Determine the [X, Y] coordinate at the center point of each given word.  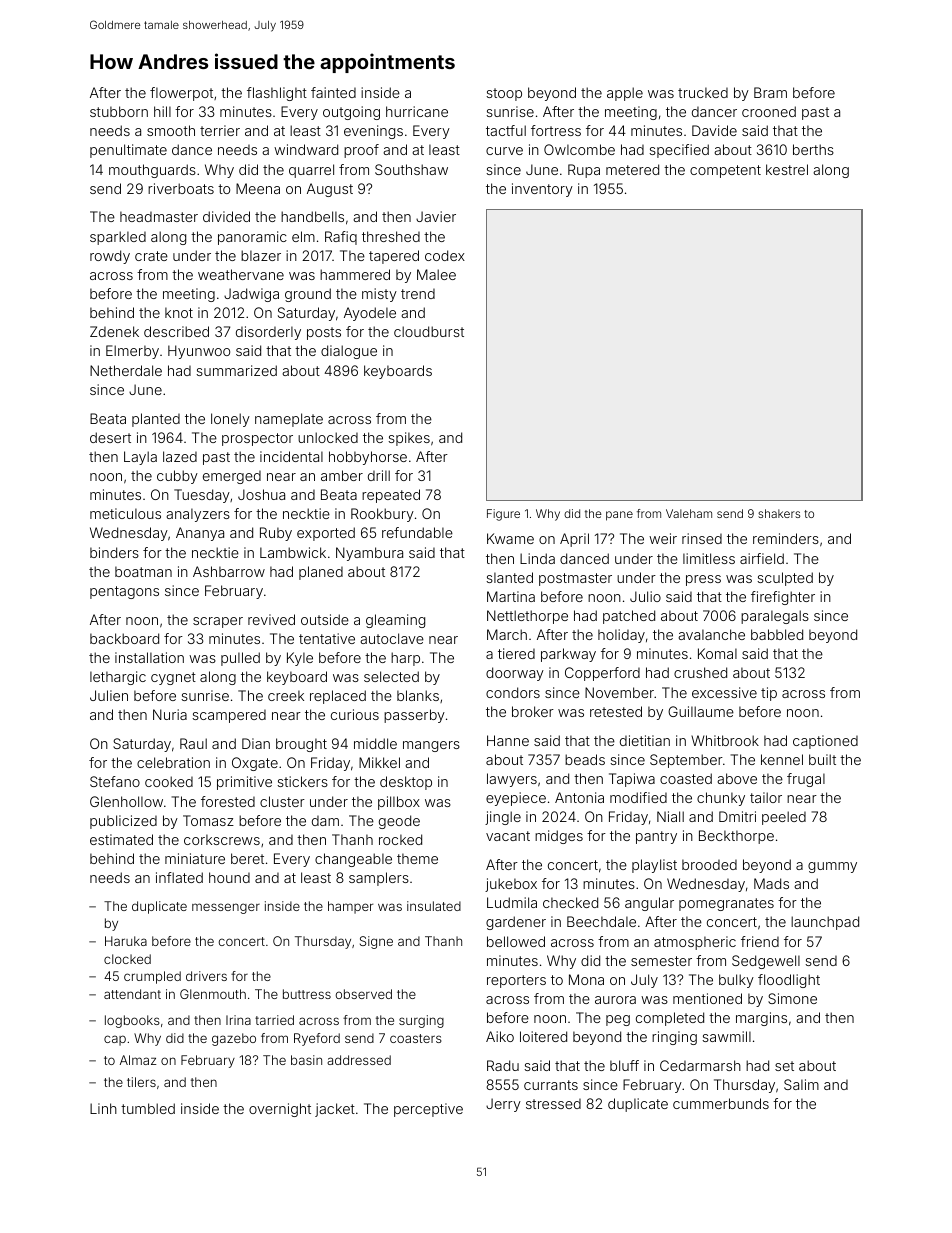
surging [421, 1021]
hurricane [417, 111]
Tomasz [208, 820]
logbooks [132, 1021]
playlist [654, 866]
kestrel [787, 169]
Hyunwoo [199, 352]
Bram [770, 92]
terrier [220, 130]
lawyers [512, 780]
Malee [436, 274]
